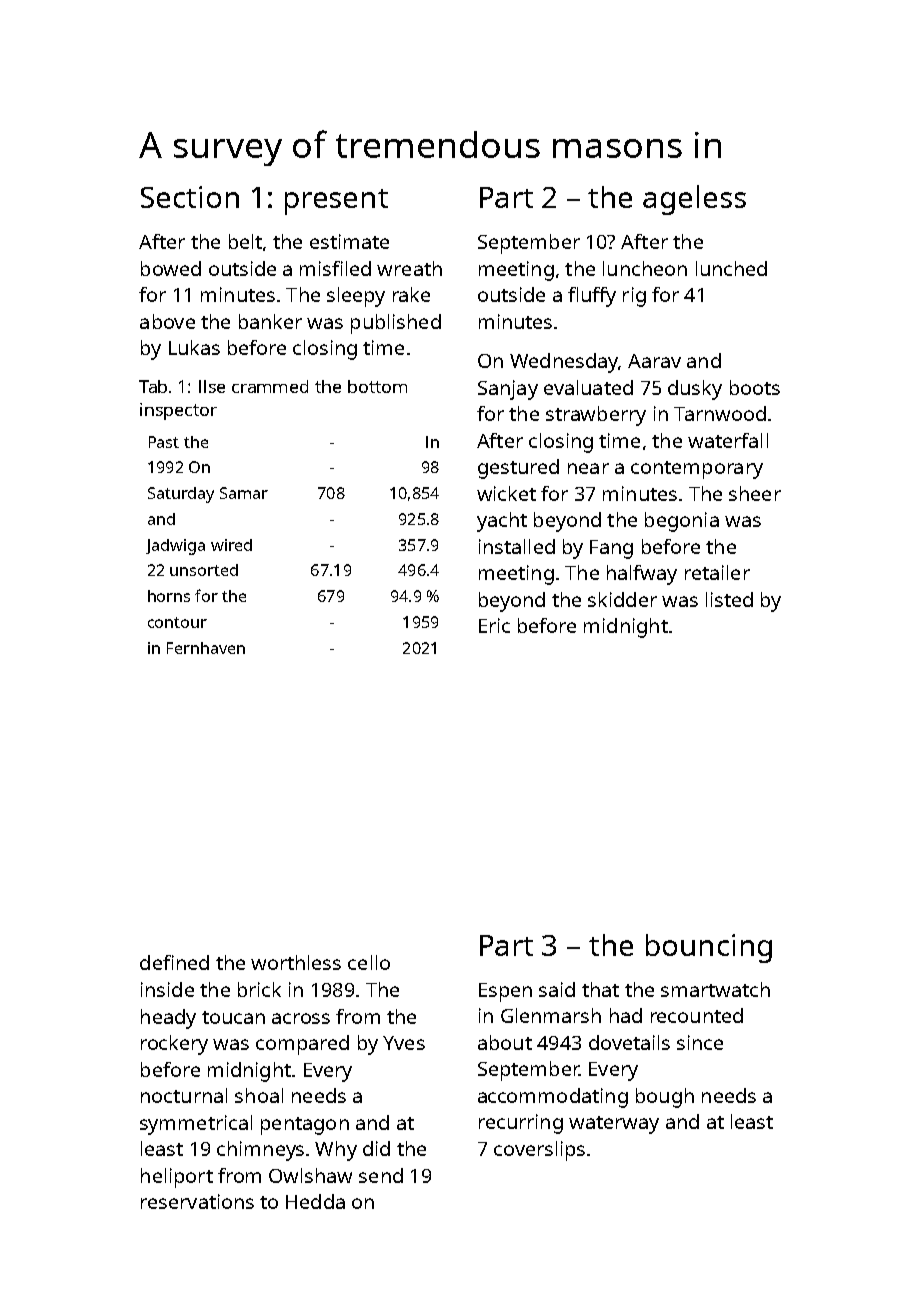 This image has width=924, height=1314. Describe the element at coordinates (377, 386) in the image. I see `bottom` at that location.
